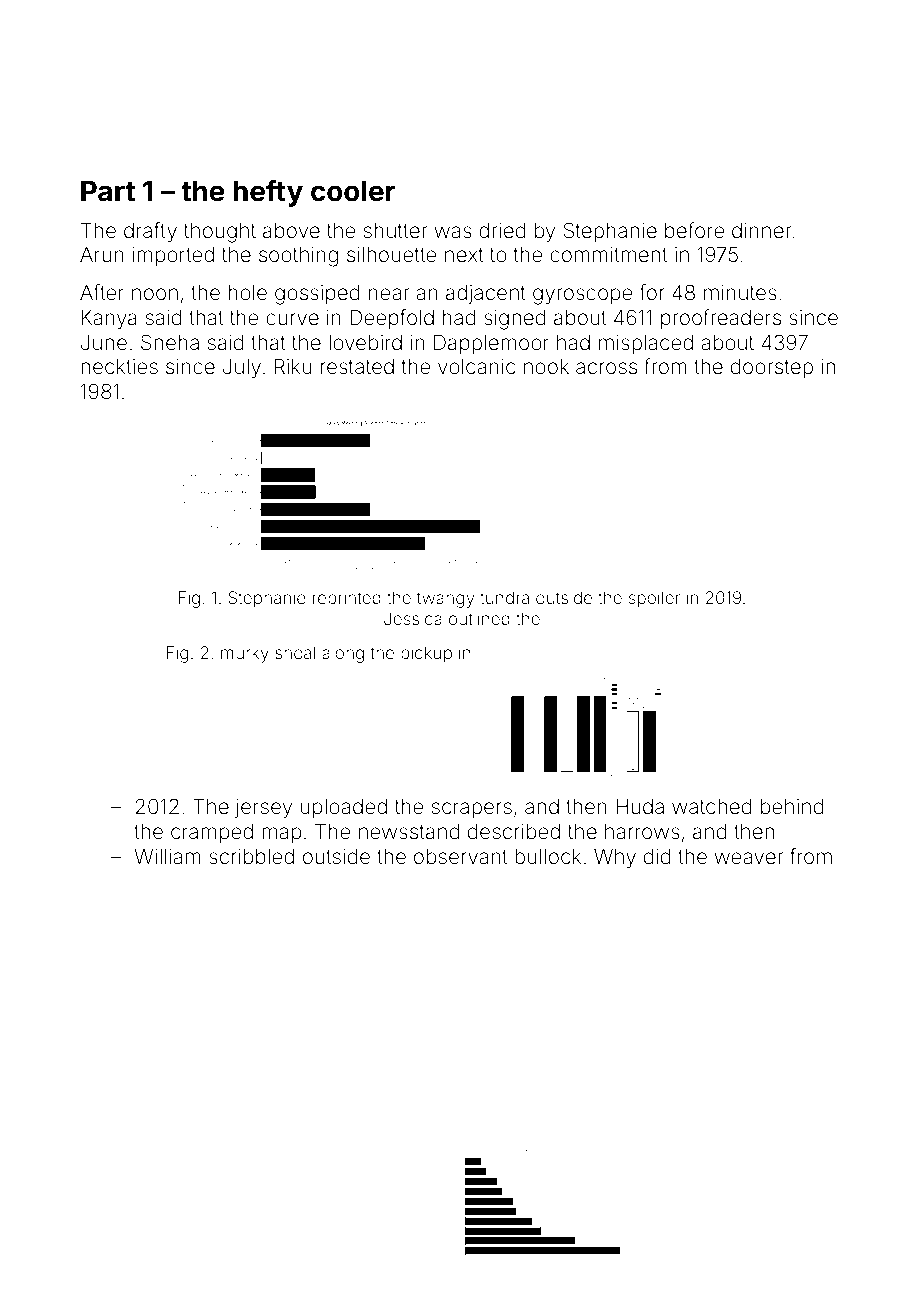  I want to click on drafty, so click(150, 232).
